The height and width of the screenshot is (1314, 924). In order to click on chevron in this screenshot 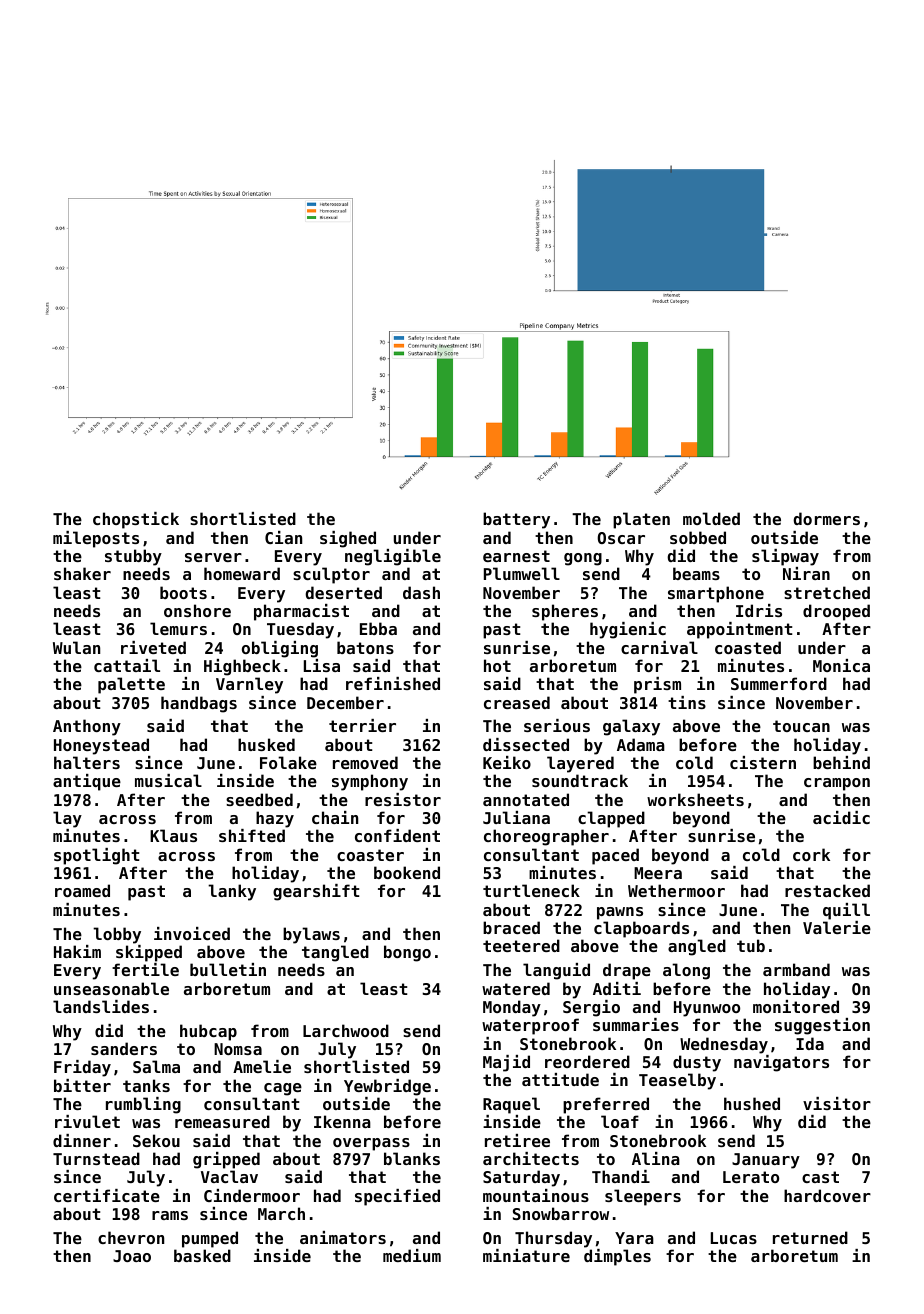, I will do `click(131, 1237)`.
